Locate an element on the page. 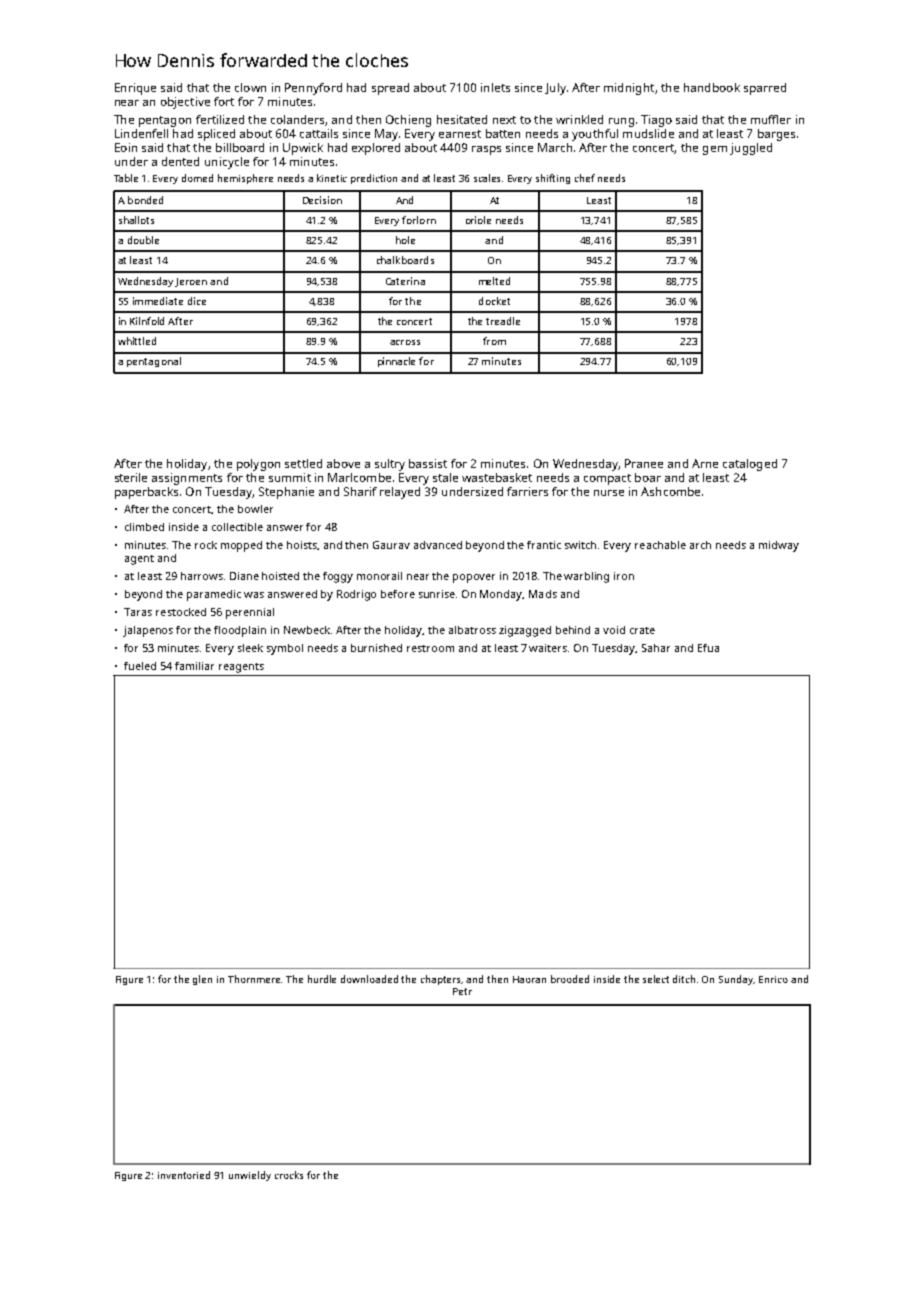  spliced is located at coordinates (216, 135).
